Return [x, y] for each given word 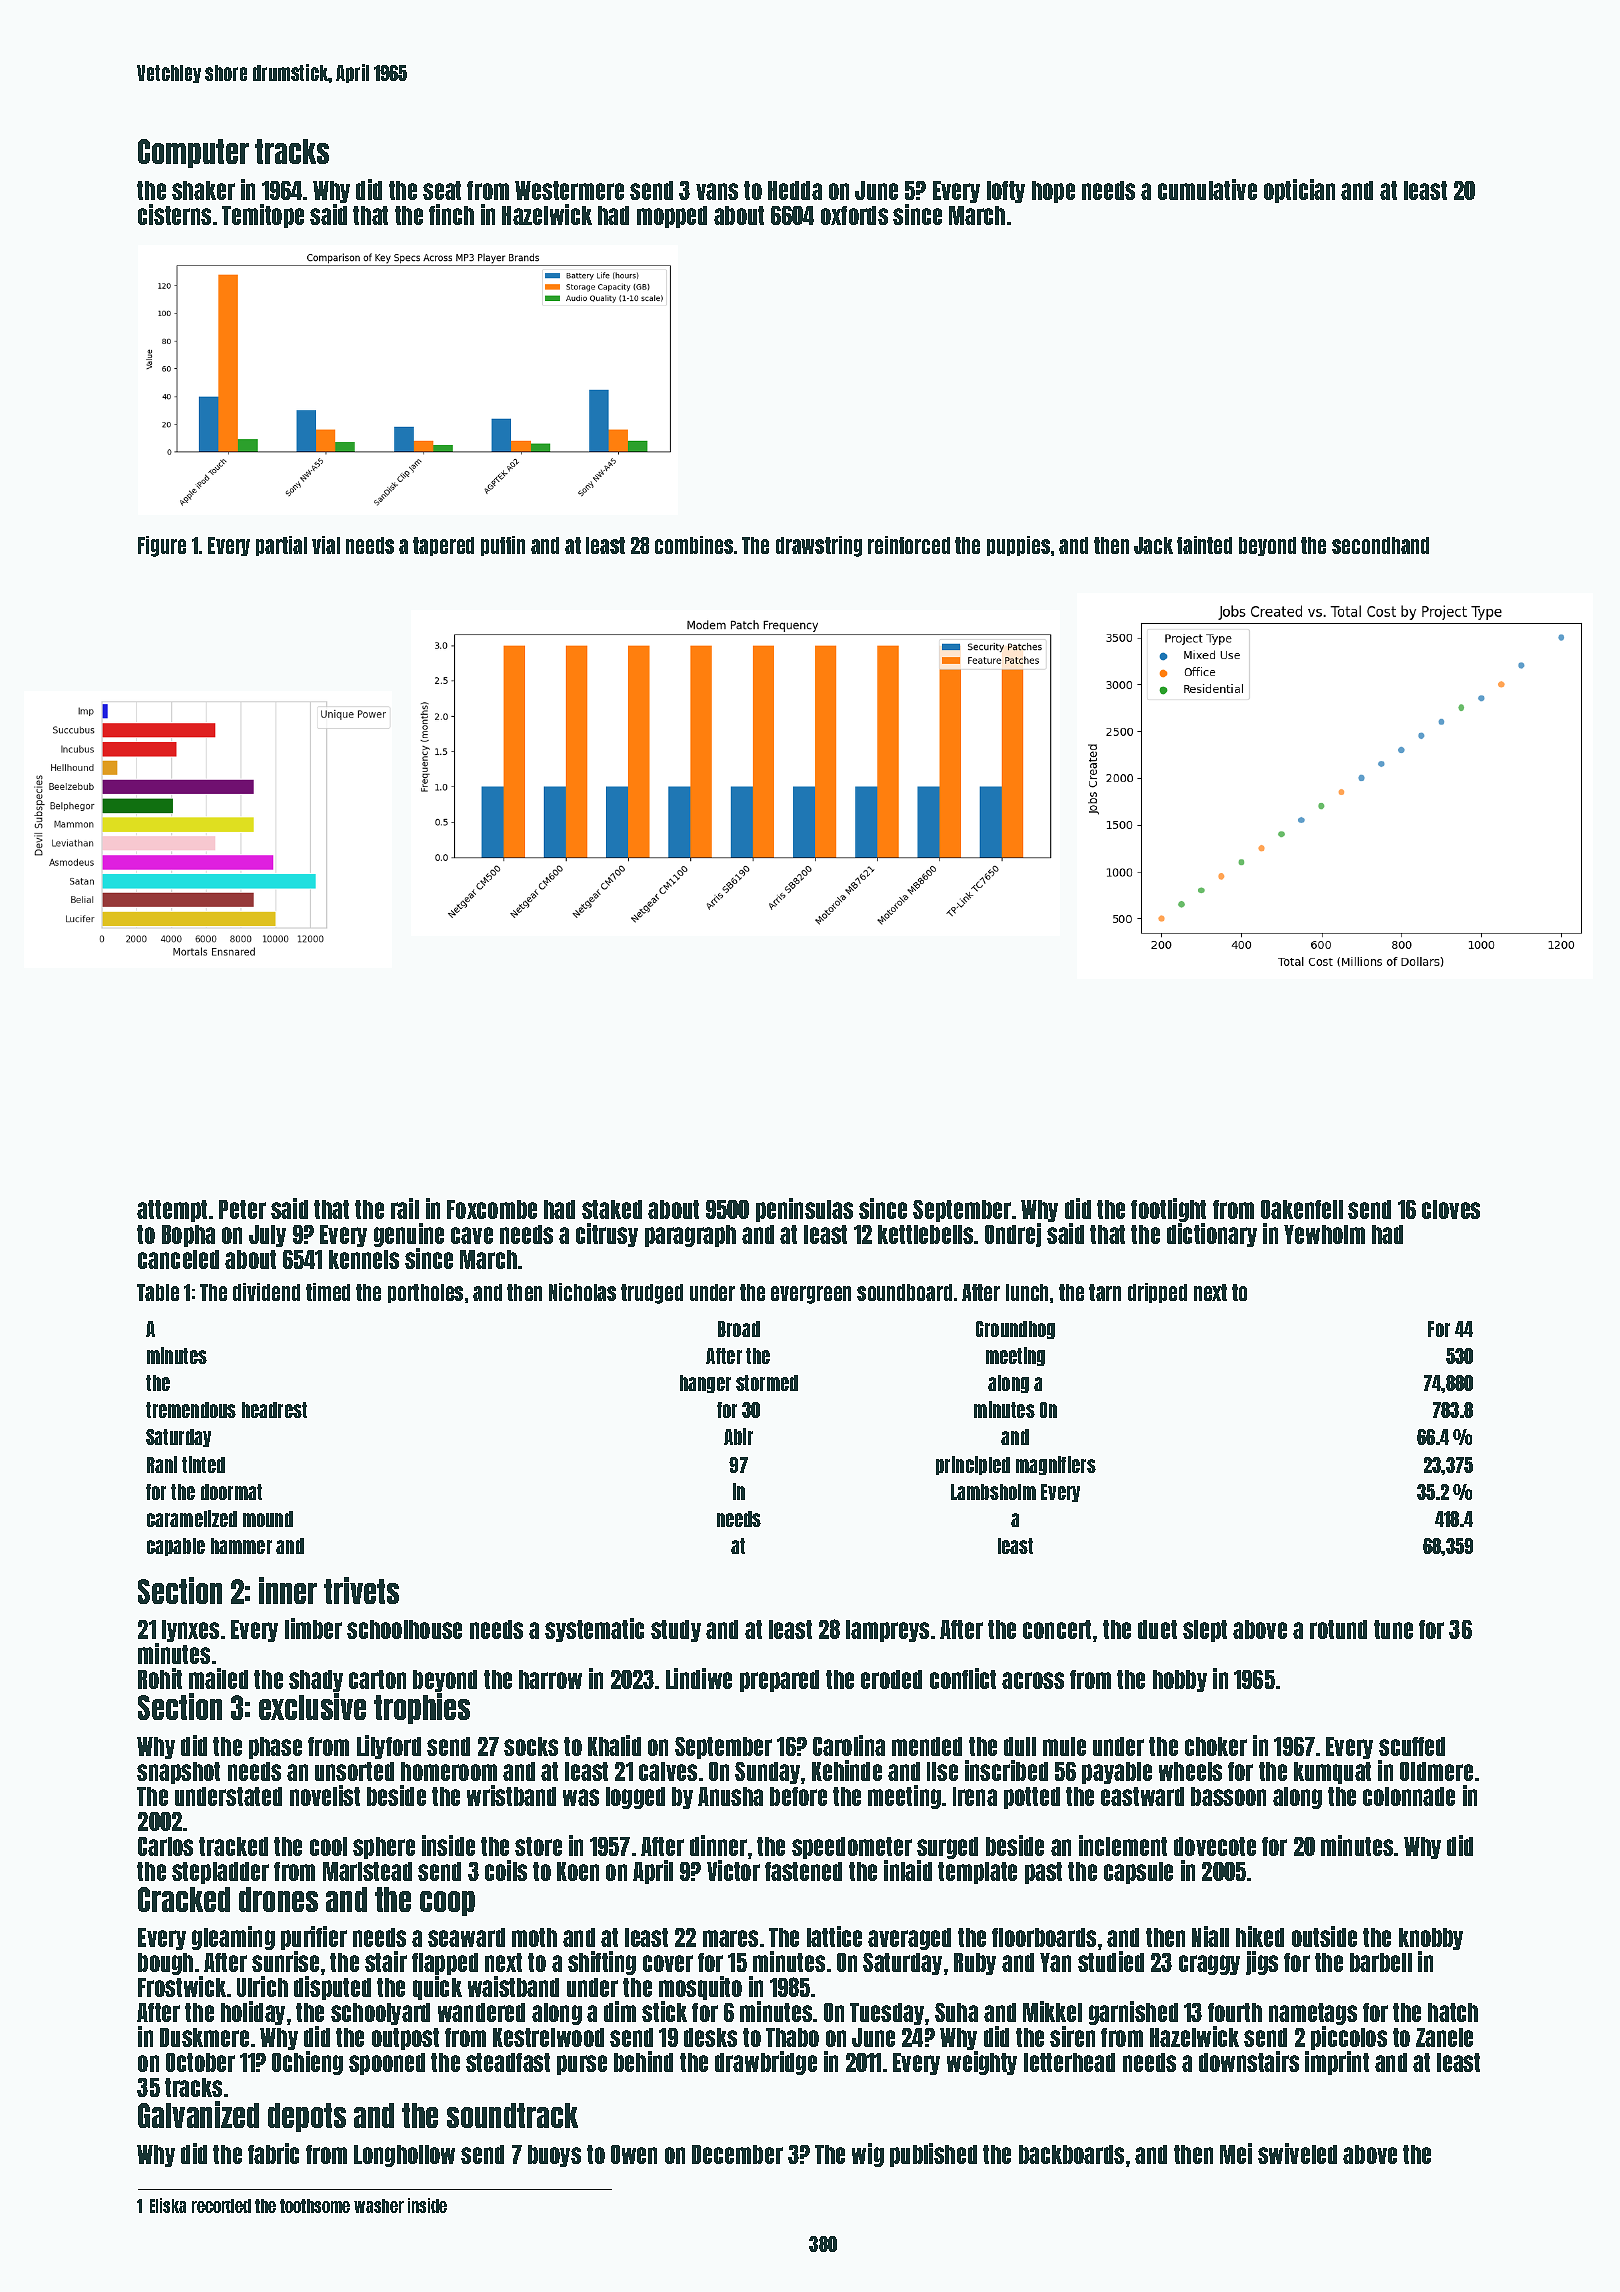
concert [1057, 1629]
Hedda [795, 190]
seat [442, 190]
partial [281, 546]
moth [534, 1937]
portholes [425, 1293]
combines [694, 545]
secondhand [1380, 545]
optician [1299, 191]
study [676, 1631]
